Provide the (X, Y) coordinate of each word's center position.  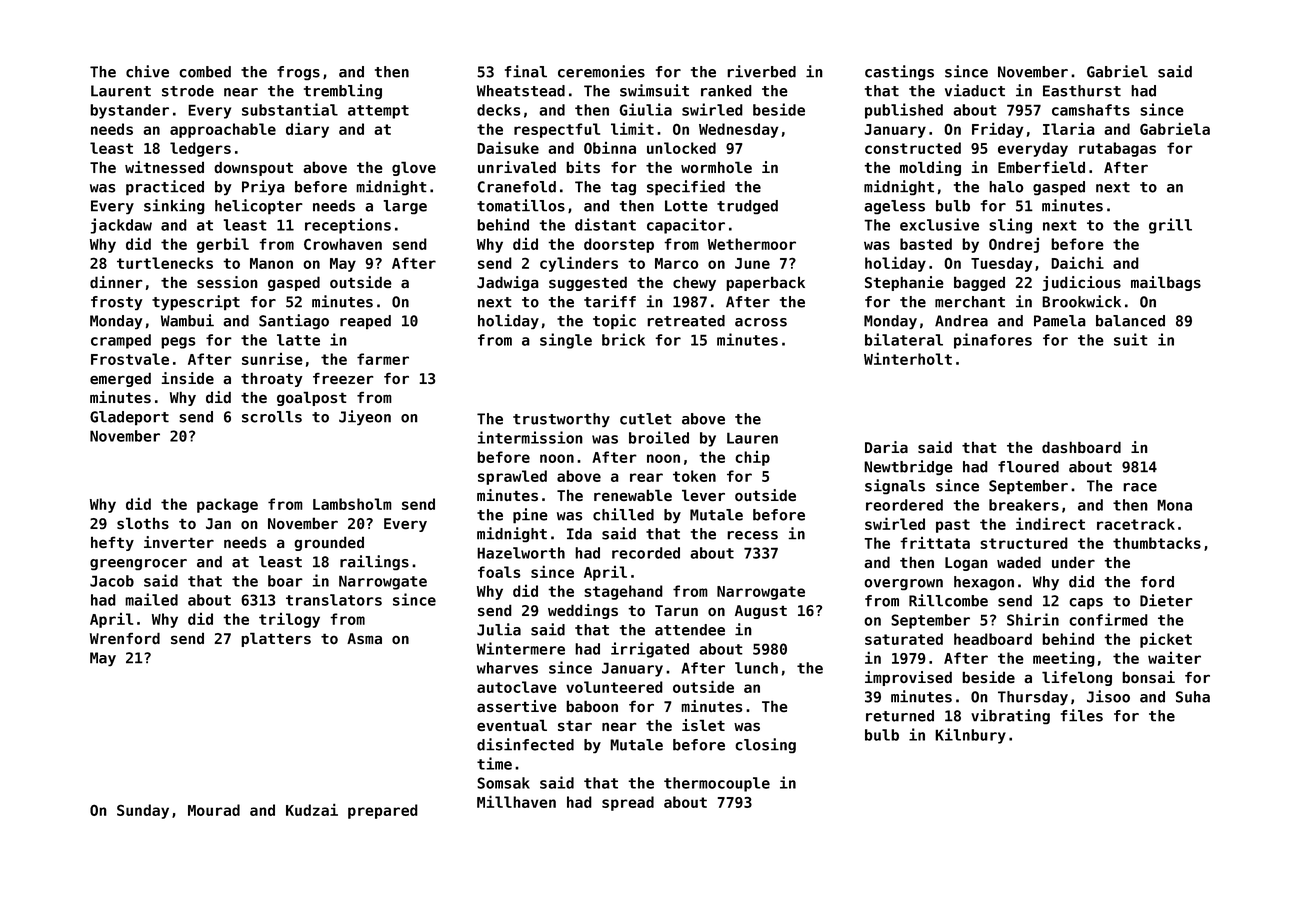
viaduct (975, 90)
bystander (129, 111)
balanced (1130, 321)
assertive (517, 706)
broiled (659, 437)
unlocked (681, 148)
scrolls (272, 417)
